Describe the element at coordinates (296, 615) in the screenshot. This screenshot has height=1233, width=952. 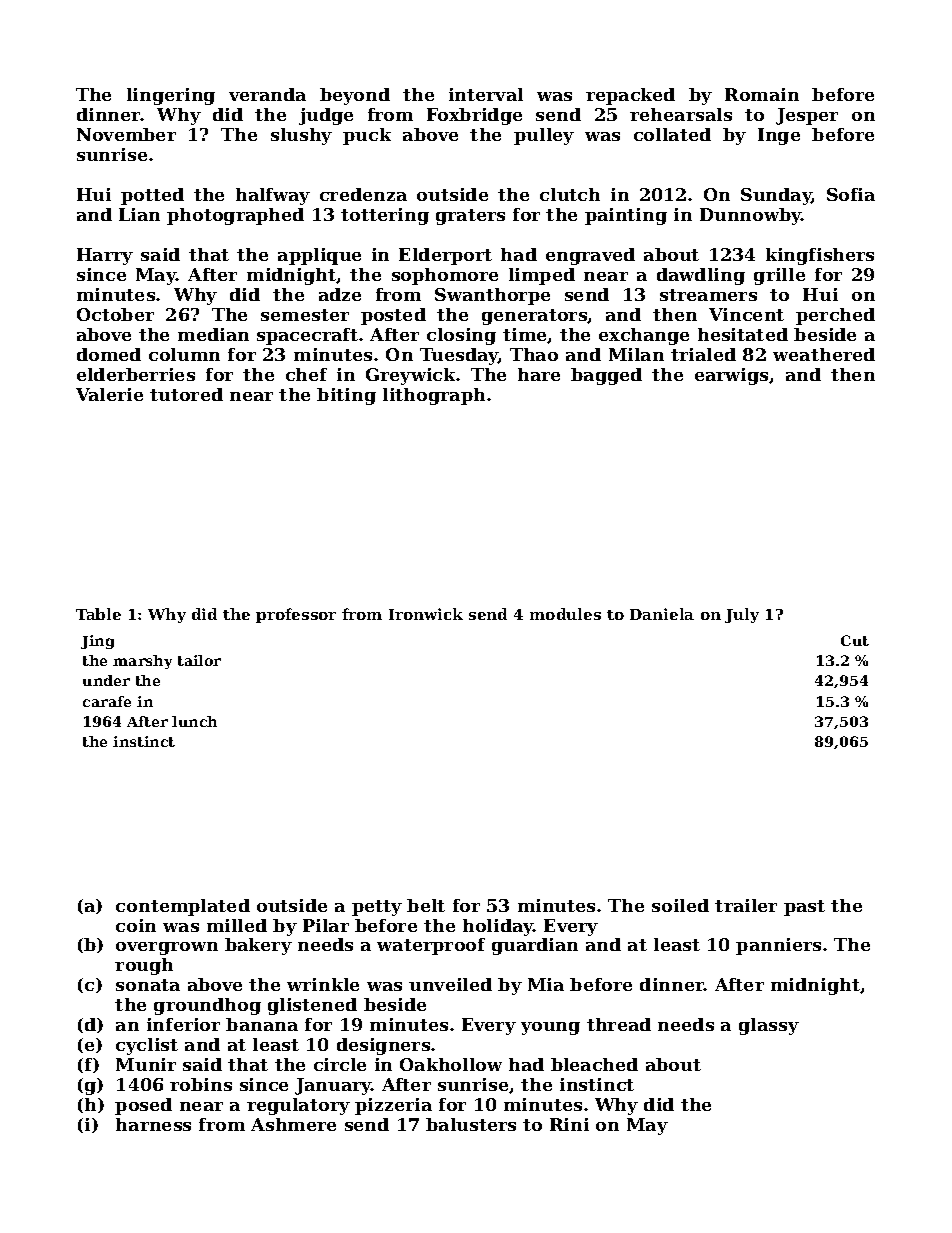
I see `professor` at that location.
